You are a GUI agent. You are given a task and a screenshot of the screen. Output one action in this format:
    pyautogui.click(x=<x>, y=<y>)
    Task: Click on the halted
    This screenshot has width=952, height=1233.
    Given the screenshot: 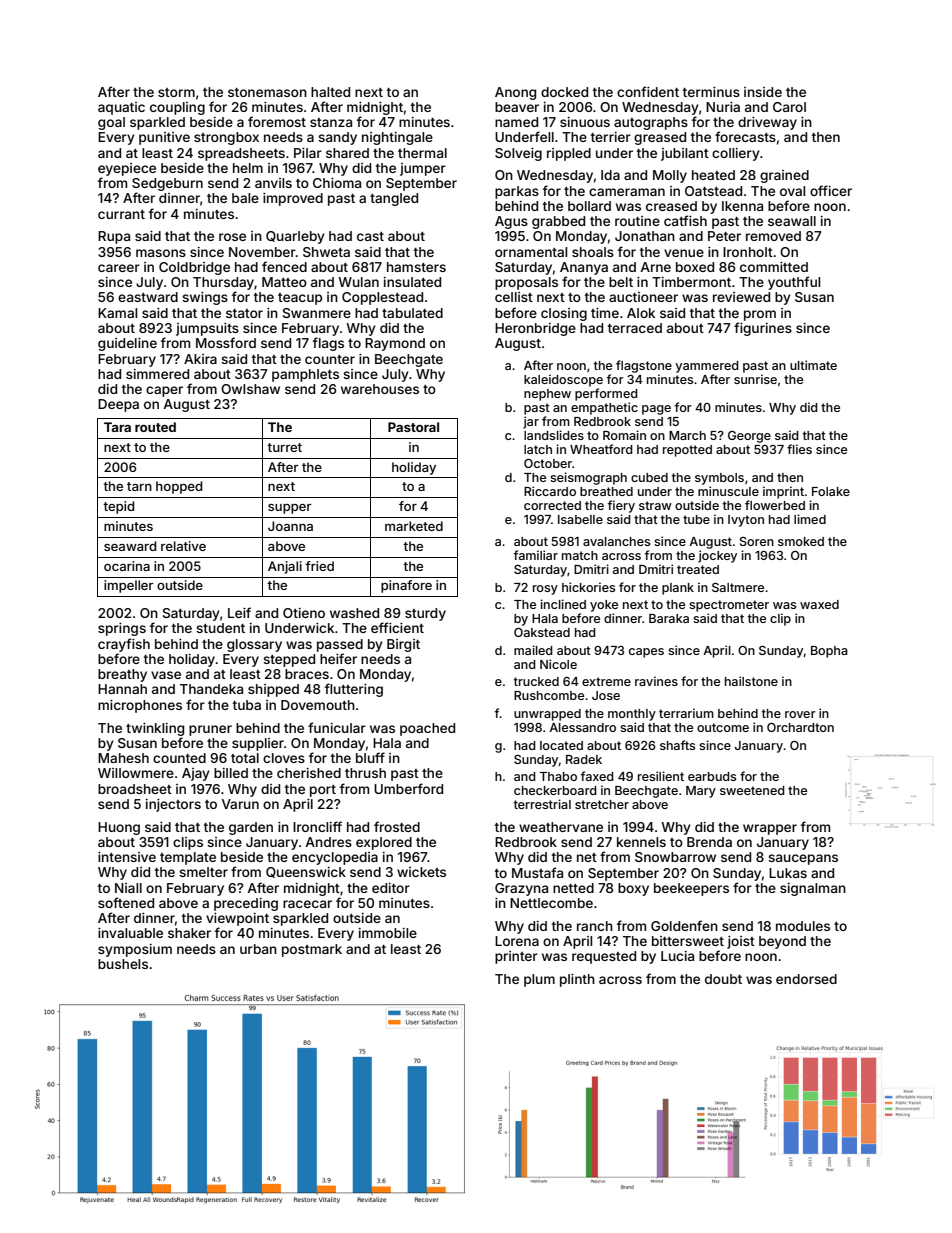 What is the action you would take?
    pyautogui.click(x=330, y=92)
